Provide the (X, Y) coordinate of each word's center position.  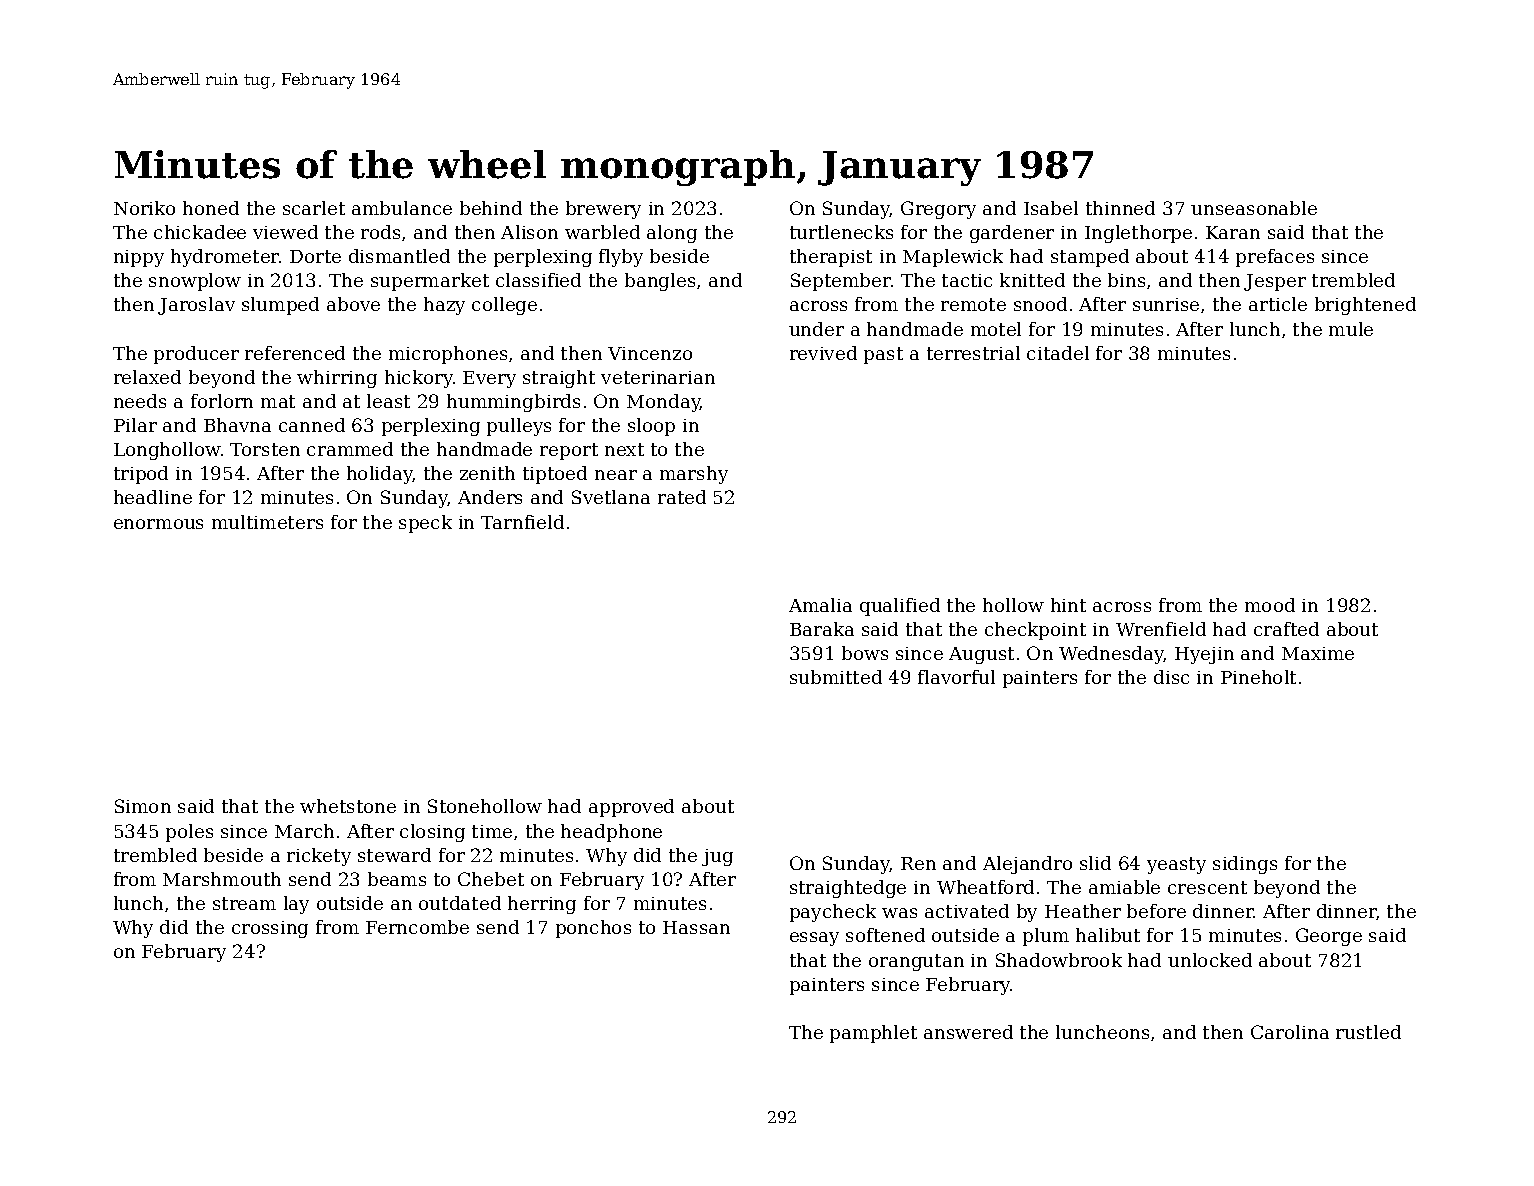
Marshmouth (222, 879)
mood (1270, 605)
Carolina (1290, 1032)
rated (682, 497)
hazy (444, 306)
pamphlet (873, 1034)
